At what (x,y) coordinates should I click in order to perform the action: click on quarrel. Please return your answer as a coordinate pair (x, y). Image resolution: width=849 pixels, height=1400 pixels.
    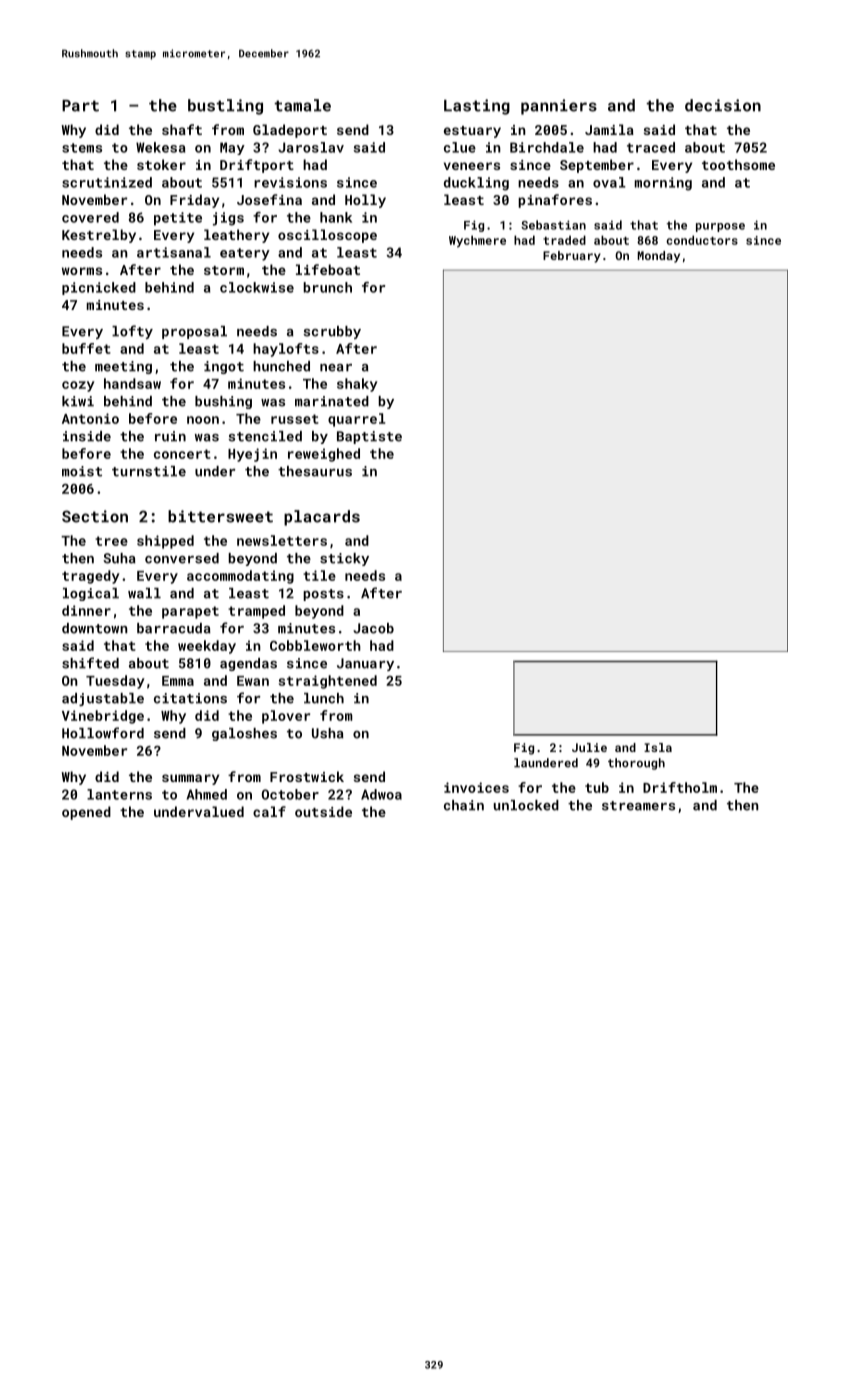
    Looking at the image, I should click on (356, 420).
